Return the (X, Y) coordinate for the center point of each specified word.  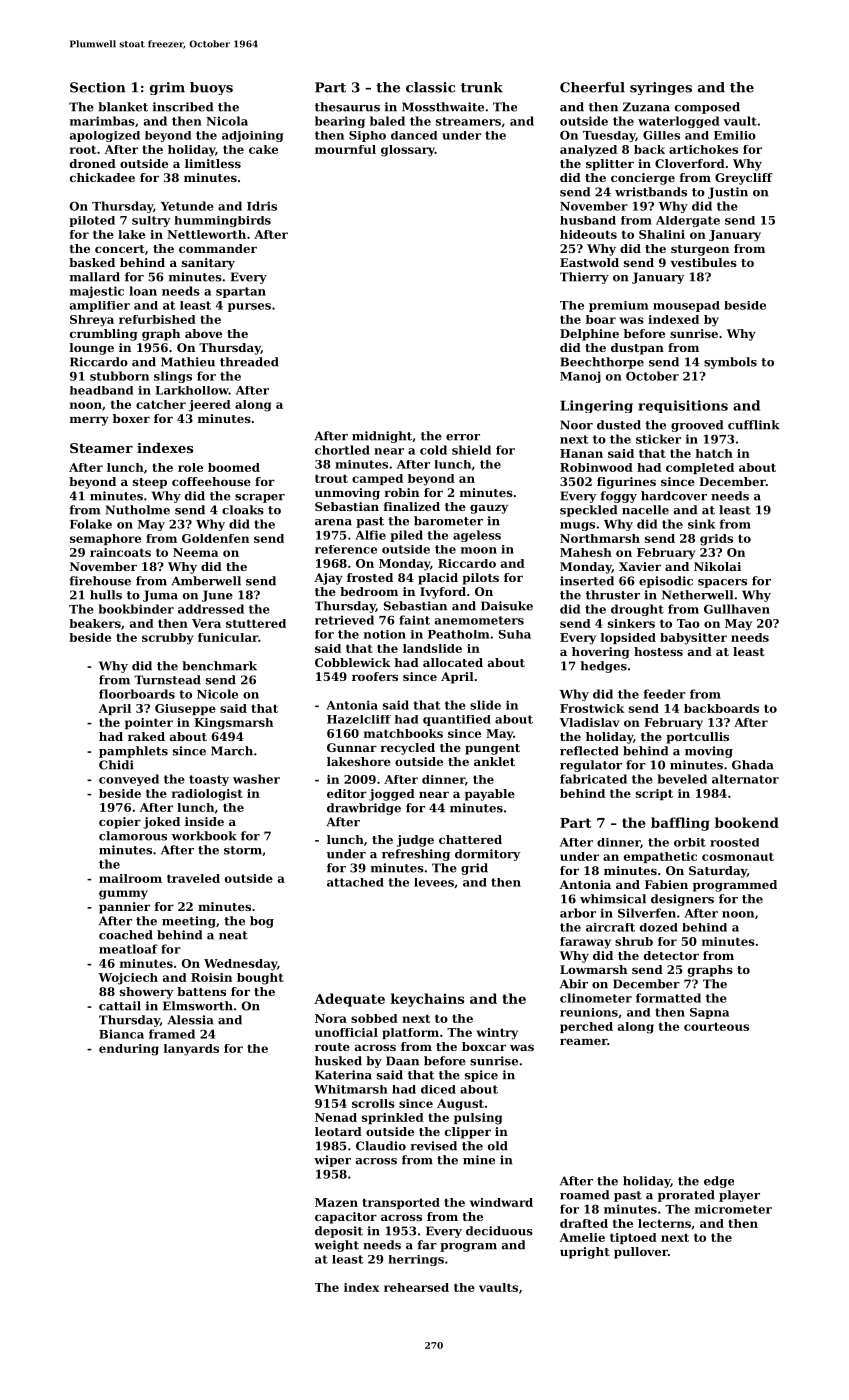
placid (438, 579)
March (232, 751)
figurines (626, 483)
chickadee (102, 177)
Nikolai (717, 566)
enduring (129, 1050)
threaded (249, 362)
